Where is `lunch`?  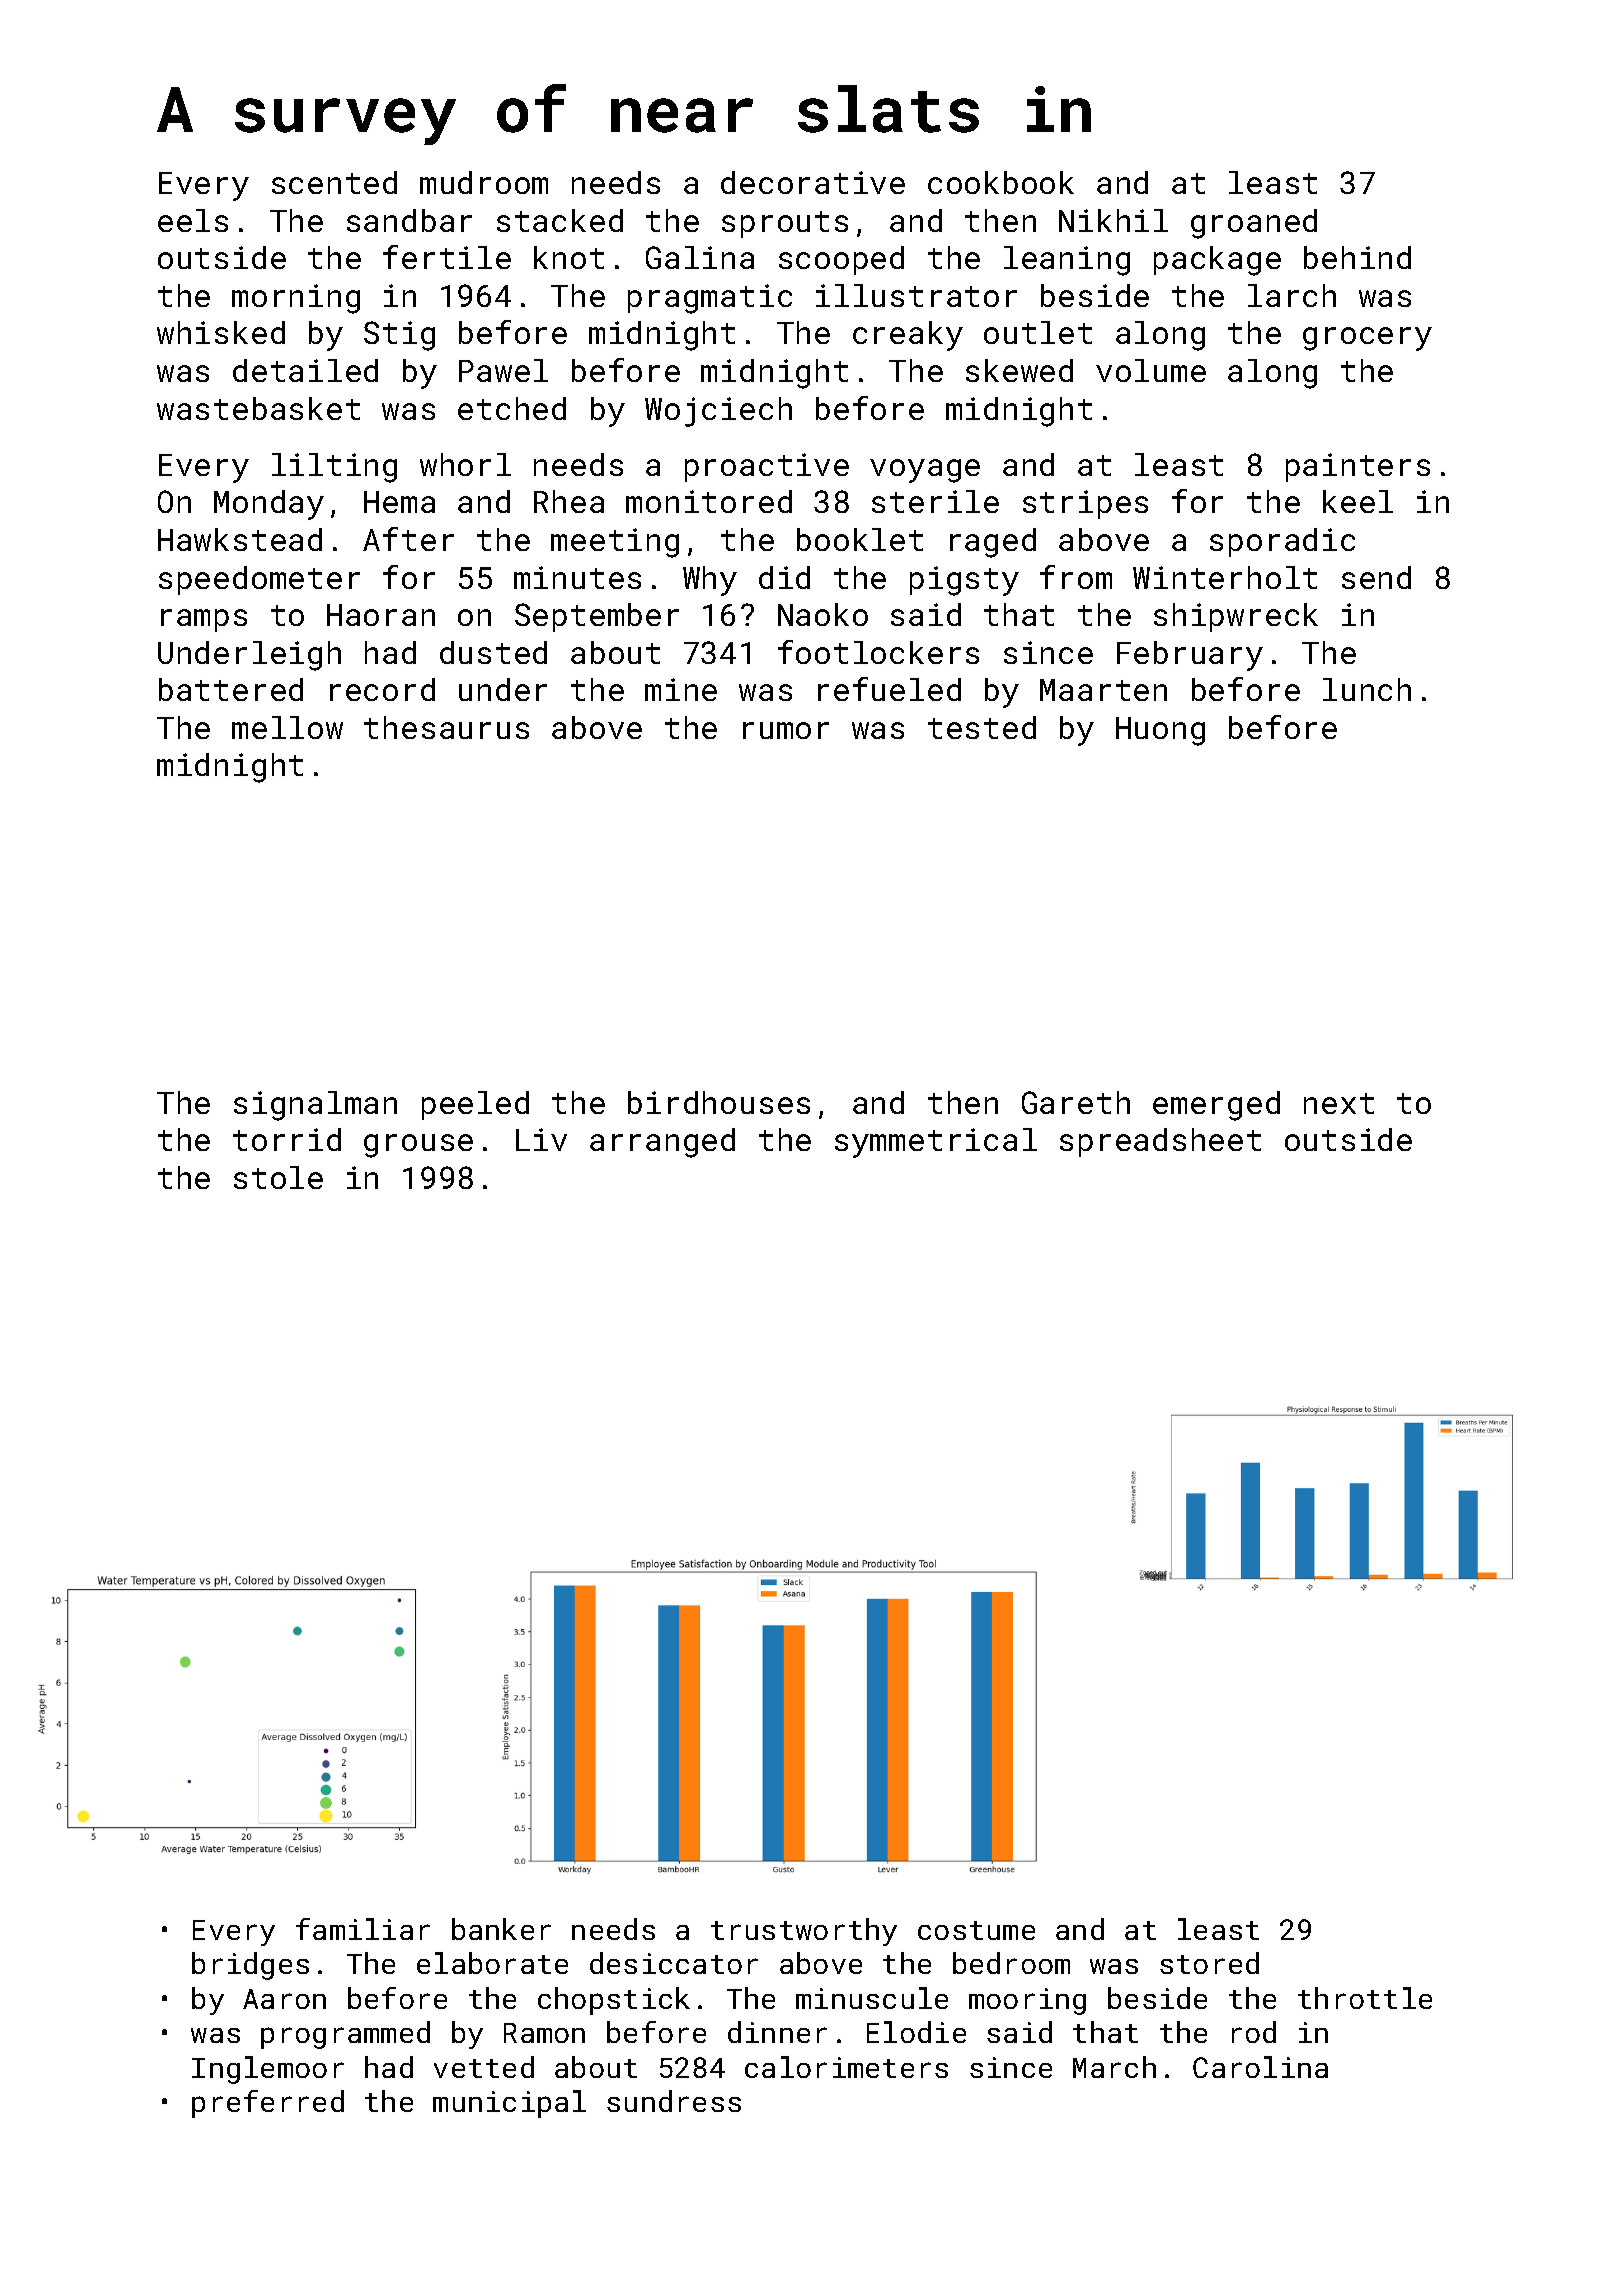 lunch is located at coordinates (1367, 689).
